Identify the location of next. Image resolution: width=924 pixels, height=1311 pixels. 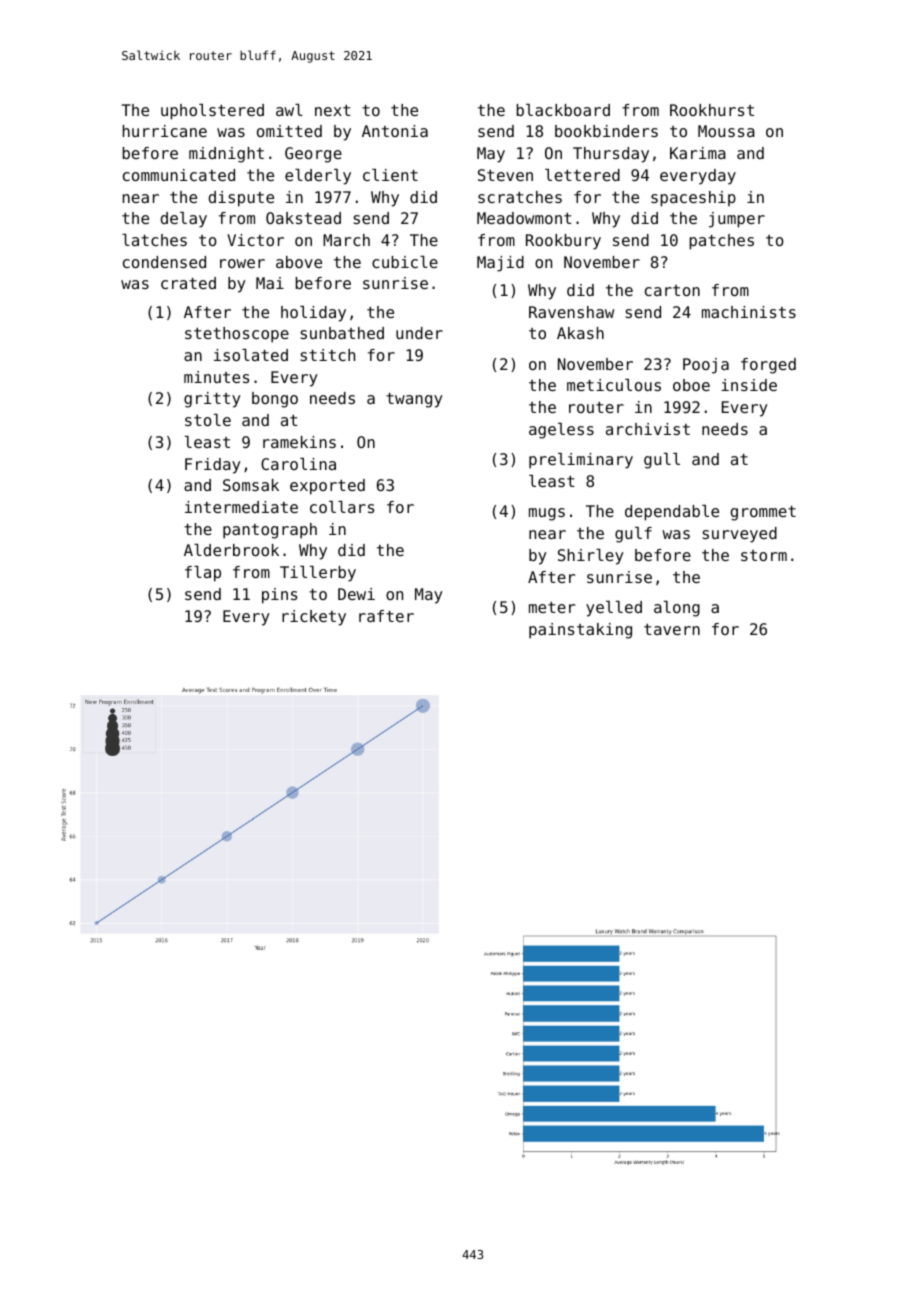
(333, 110).
